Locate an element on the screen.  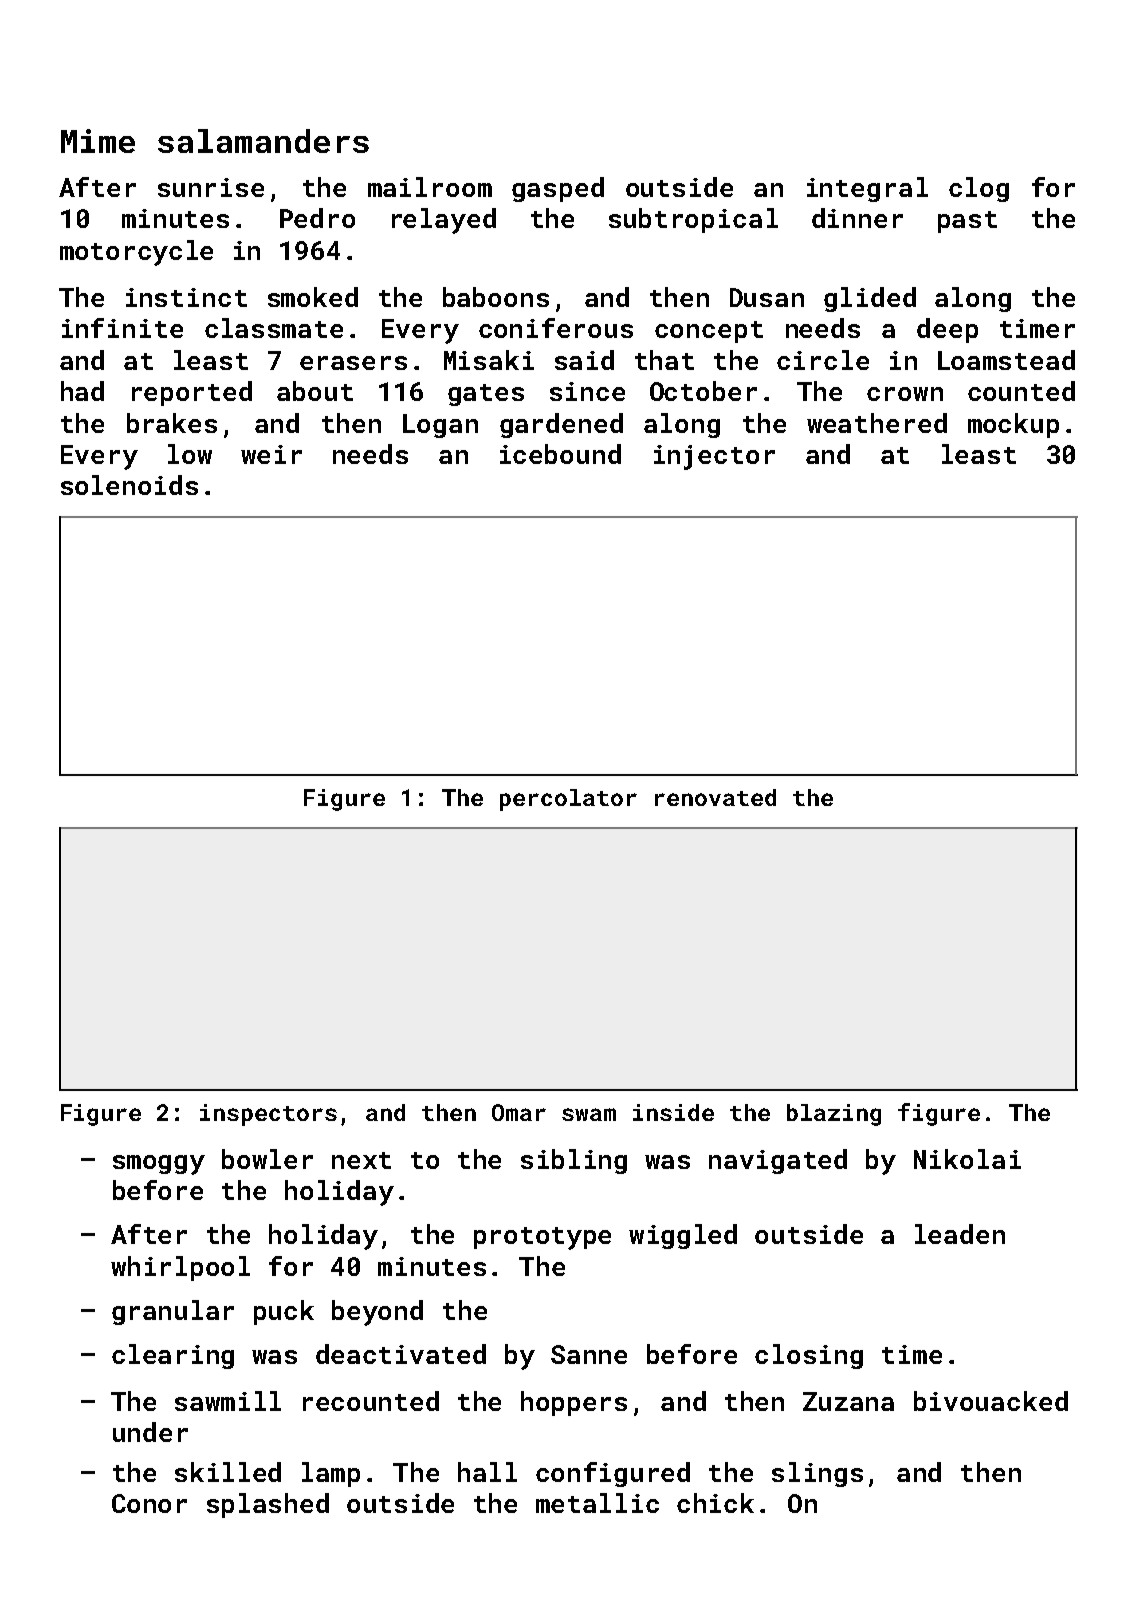
inspectors is located at coordinates (268, 1115).
